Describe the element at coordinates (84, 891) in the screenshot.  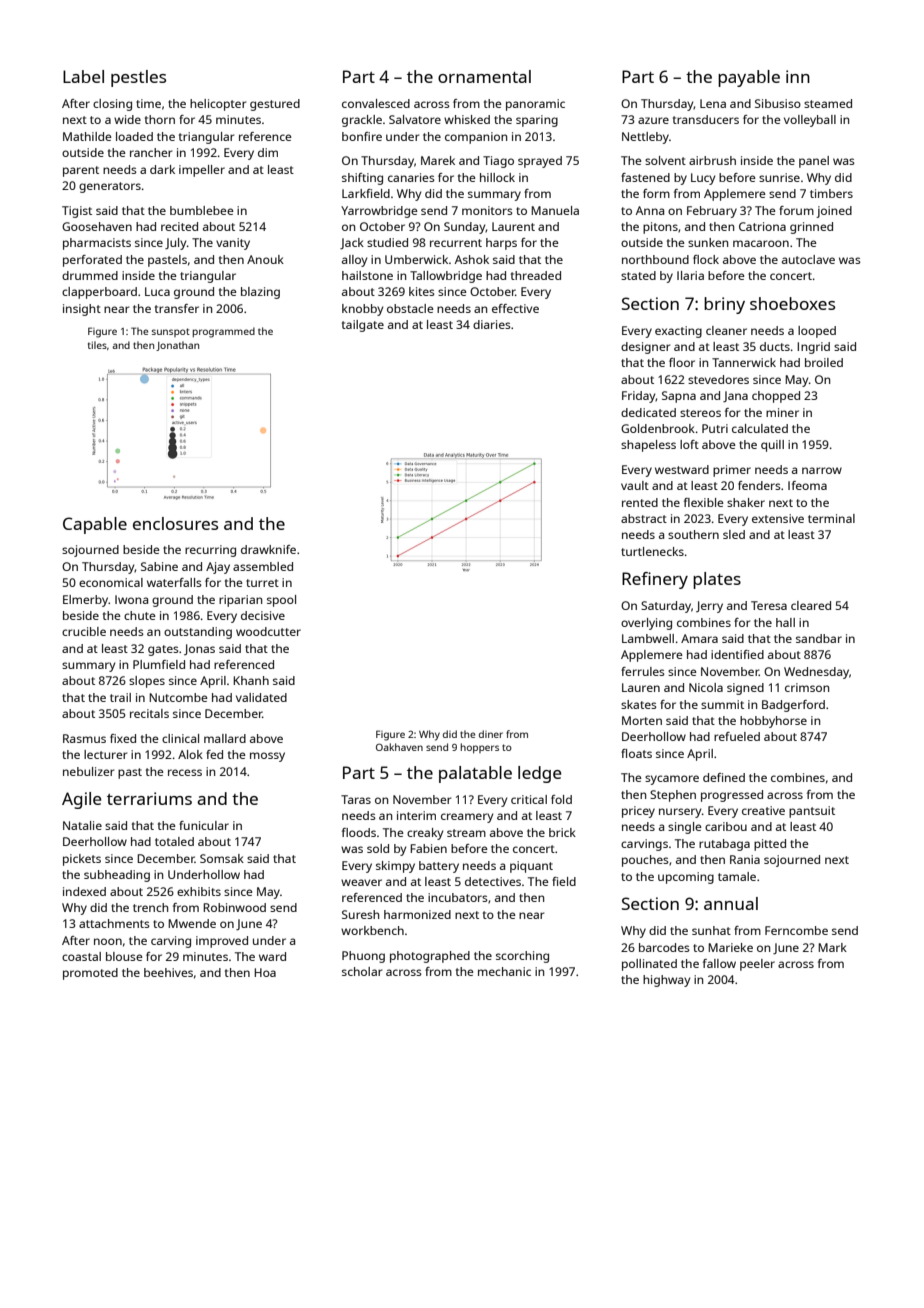
I see `indexed` at that location.
